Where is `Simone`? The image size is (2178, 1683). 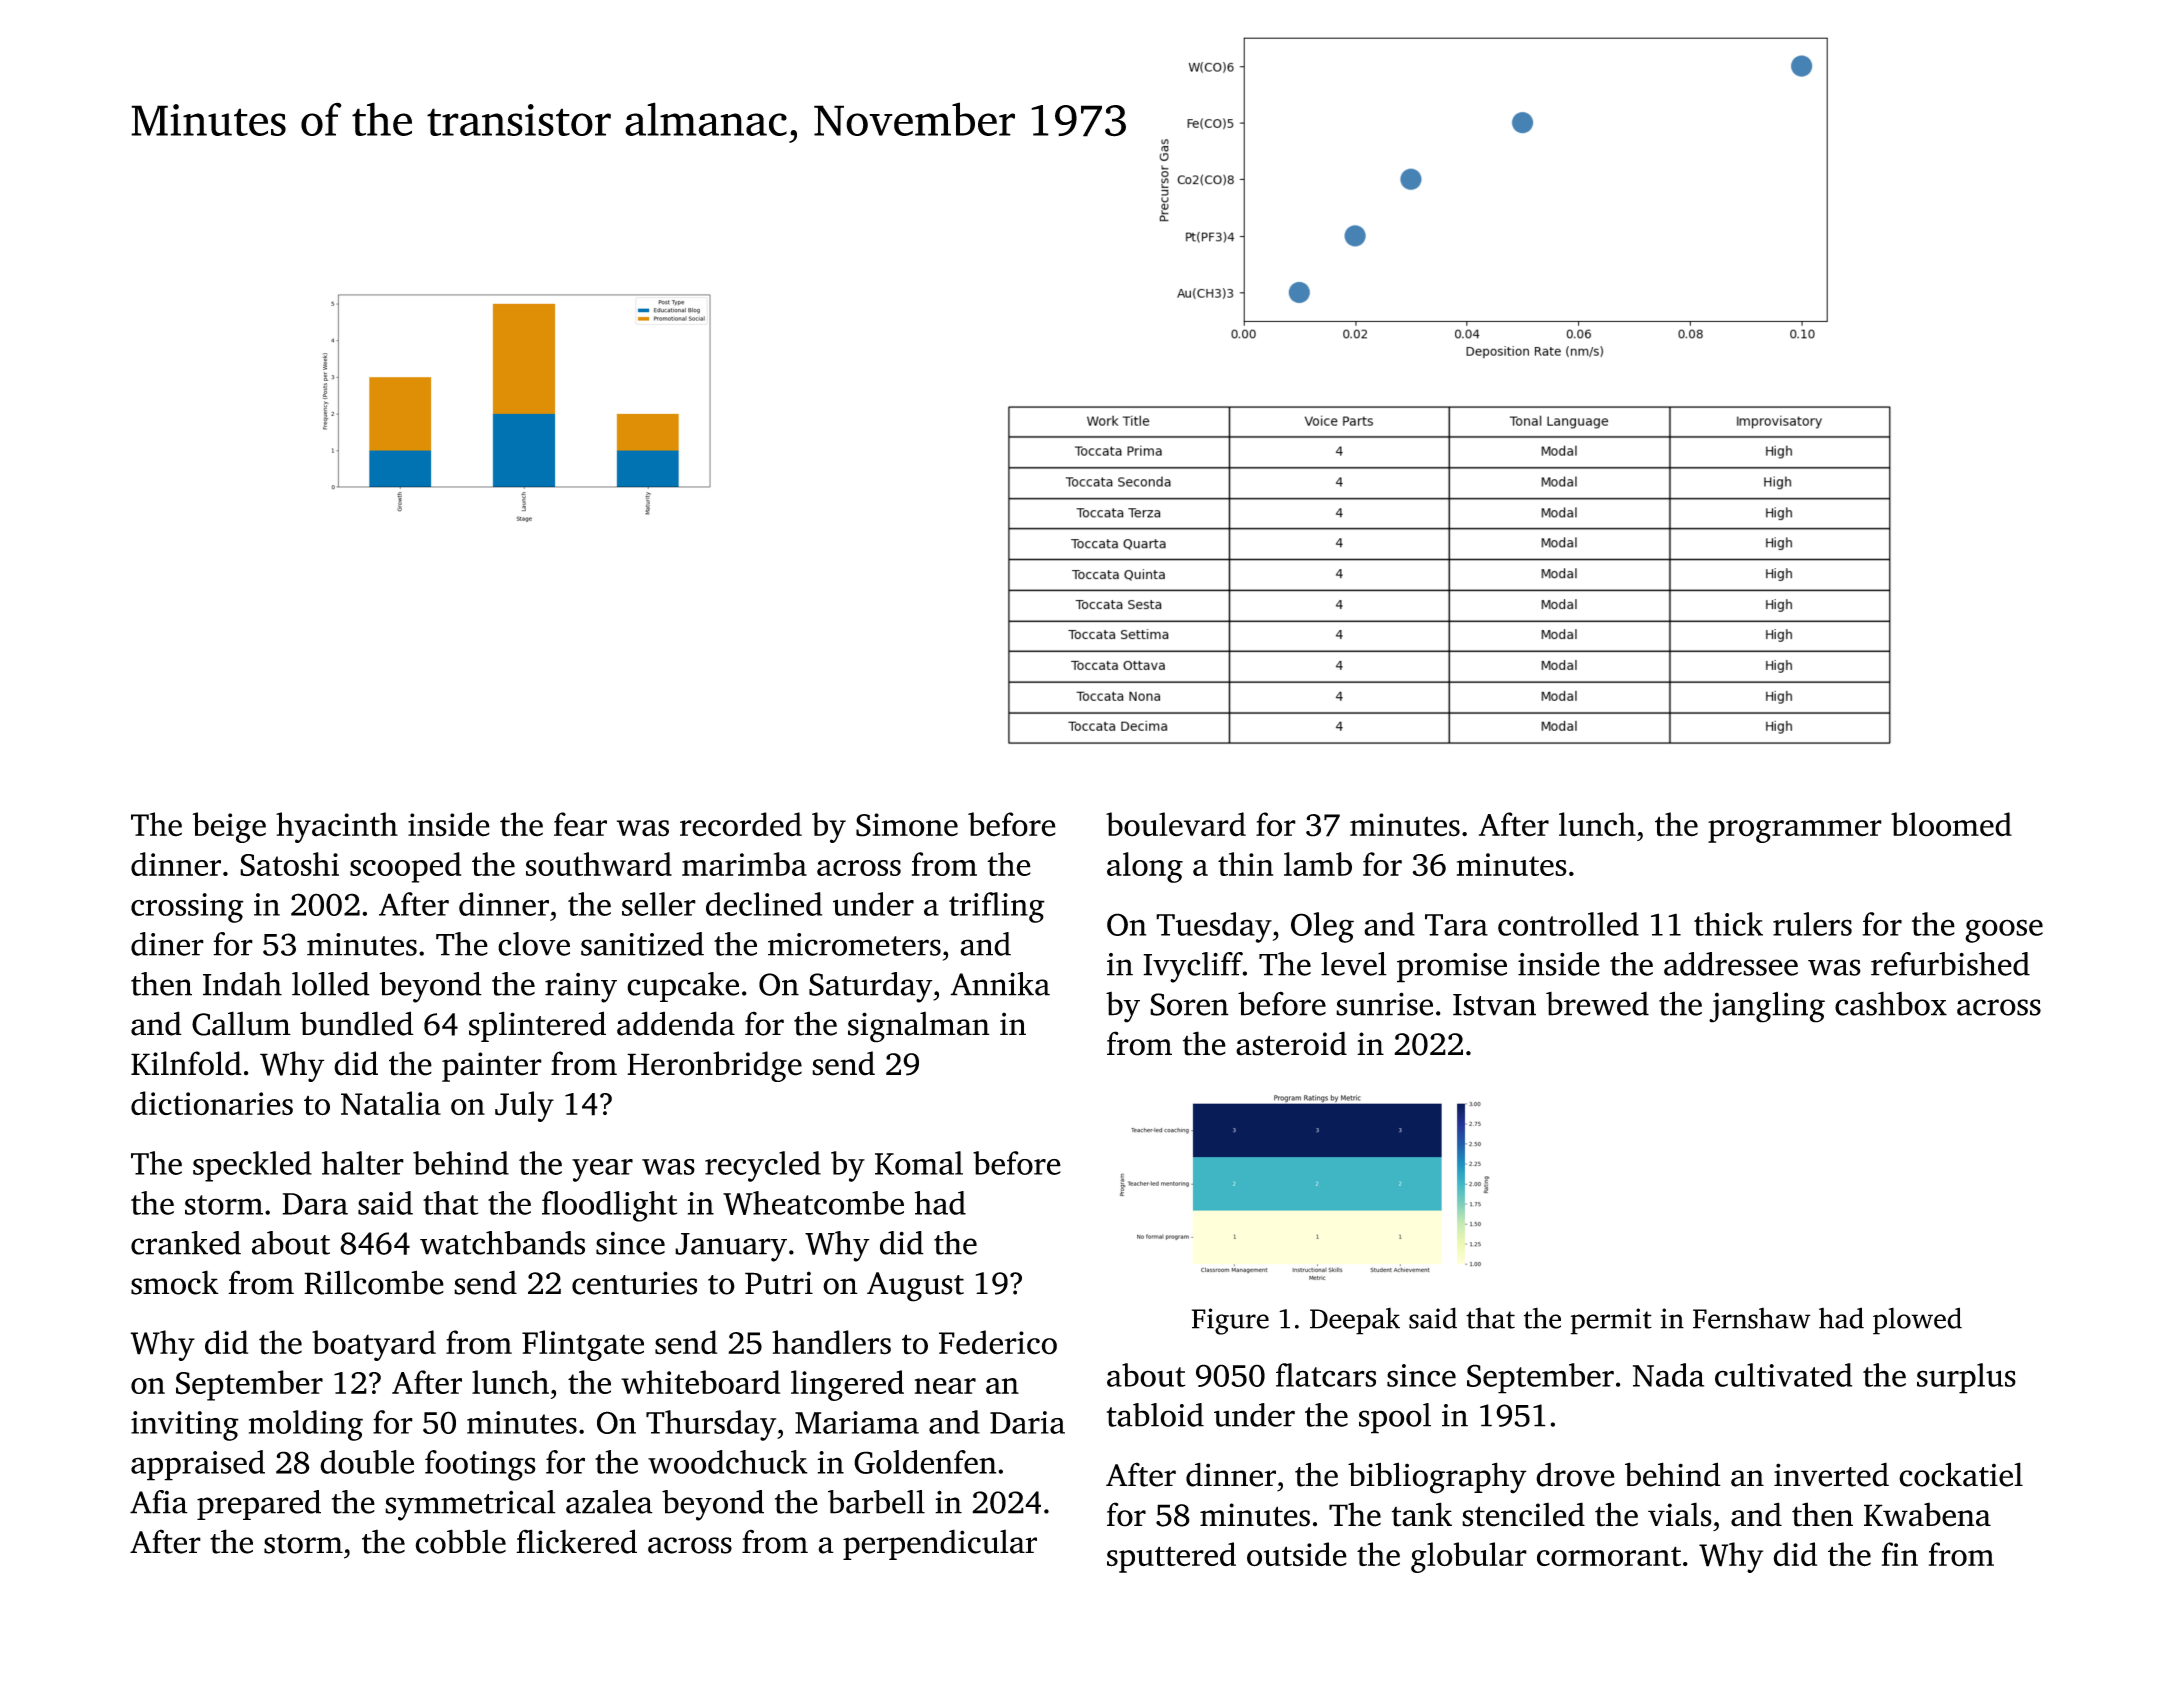 Simone is located at coordinates (907, 825).
